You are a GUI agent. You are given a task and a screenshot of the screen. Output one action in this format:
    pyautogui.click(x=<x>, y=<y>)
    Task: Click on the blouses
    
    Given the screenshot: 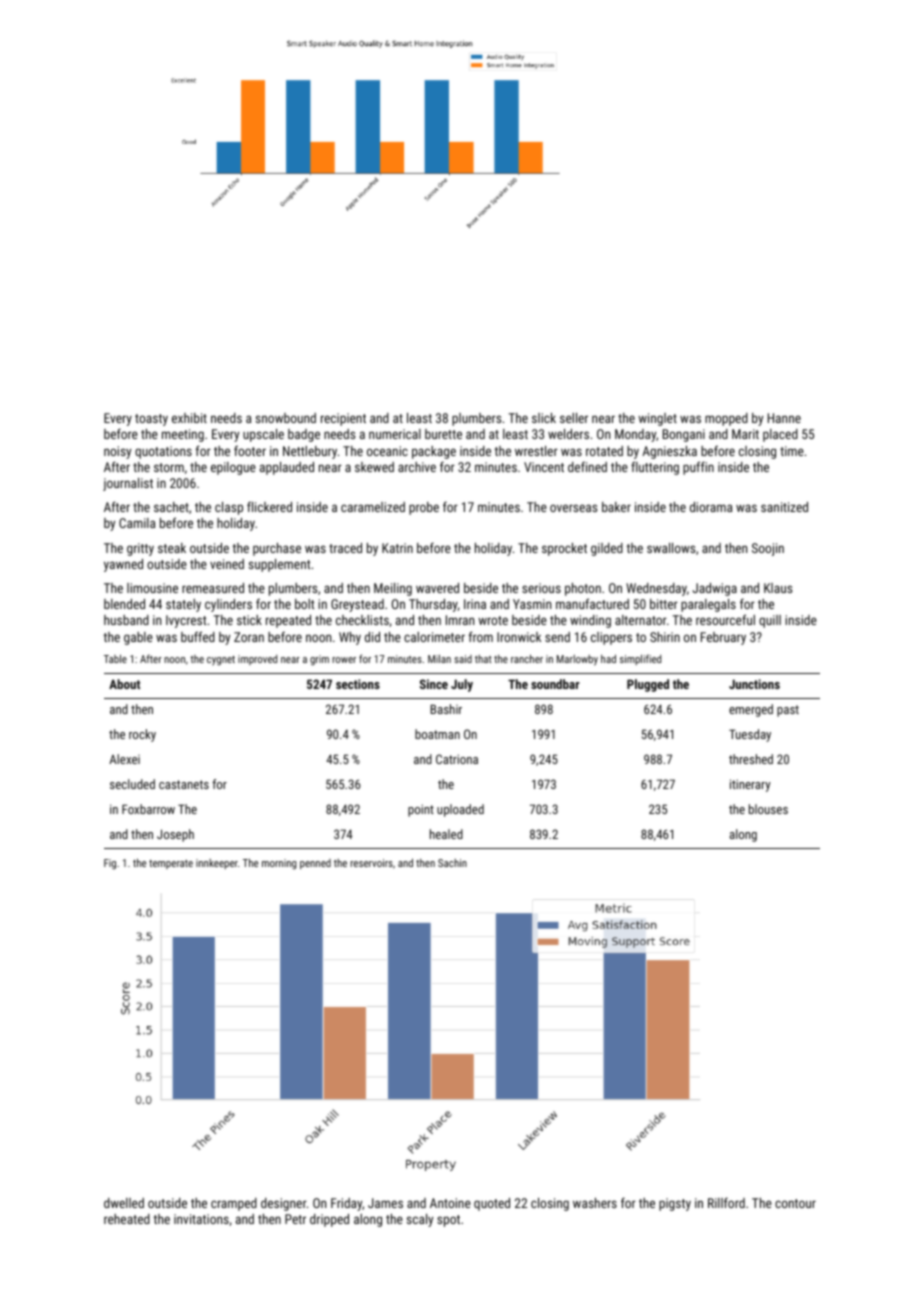 What is the action you would take?
    pyautogui.click(x=768, y=809)
